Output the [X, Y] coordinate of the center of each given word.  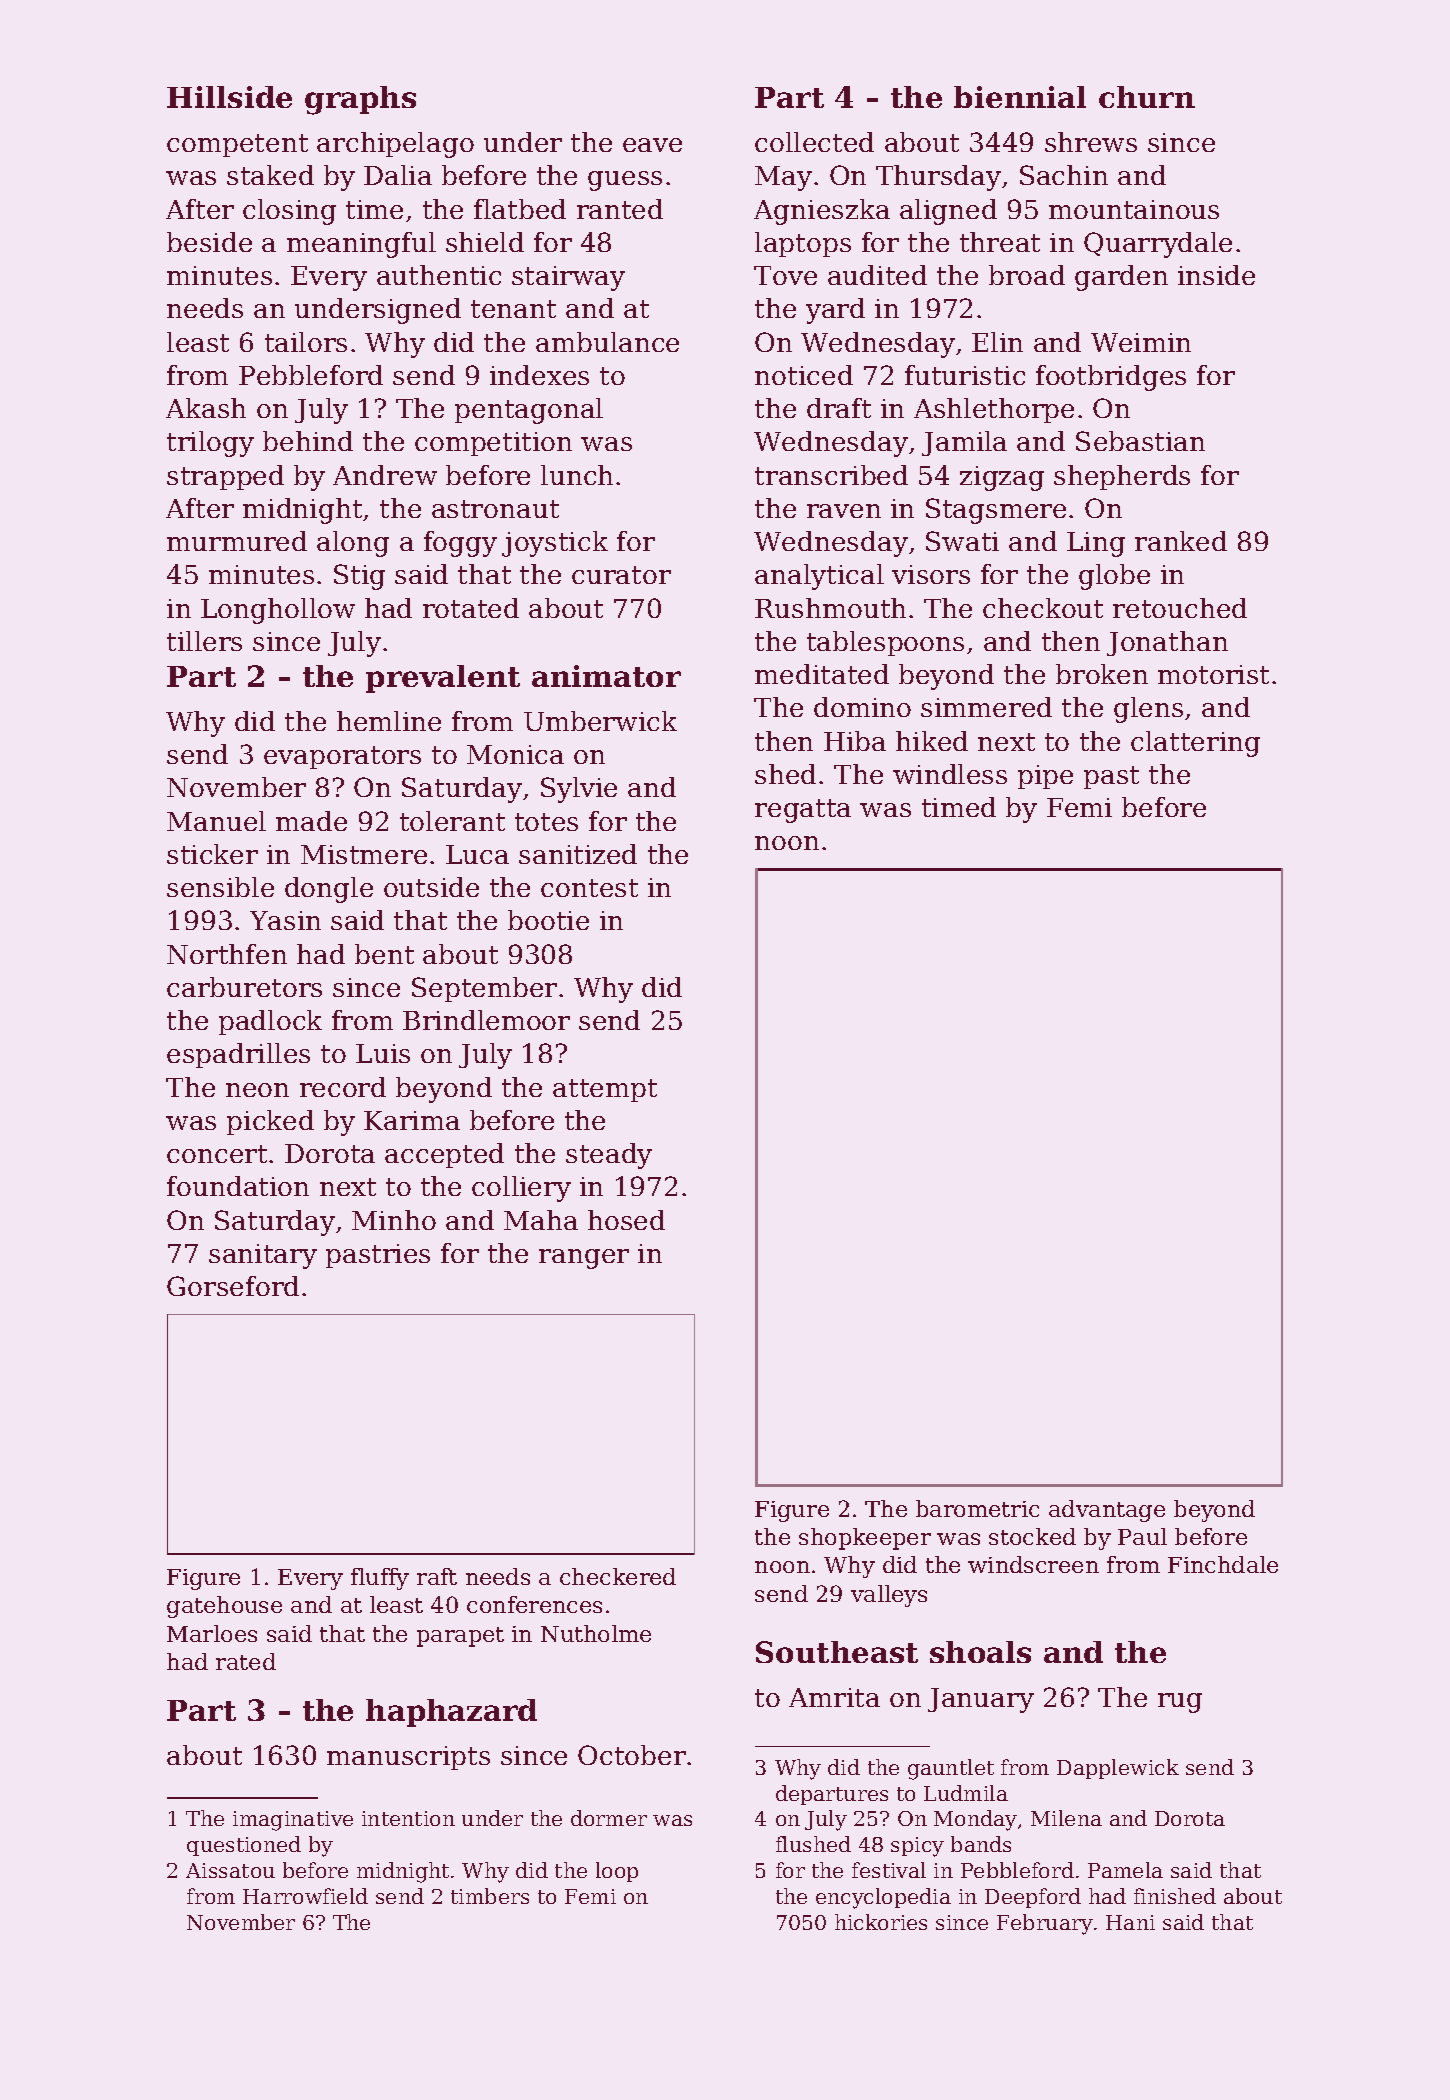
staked [270, 175]
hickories [881, 1922]
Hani [1130, 1922]
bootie [548, 920]
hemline [389, 721]
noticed [804, 375]
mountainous [1134, 209]
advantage [1107, 1511]
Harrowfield [305, 1896]
